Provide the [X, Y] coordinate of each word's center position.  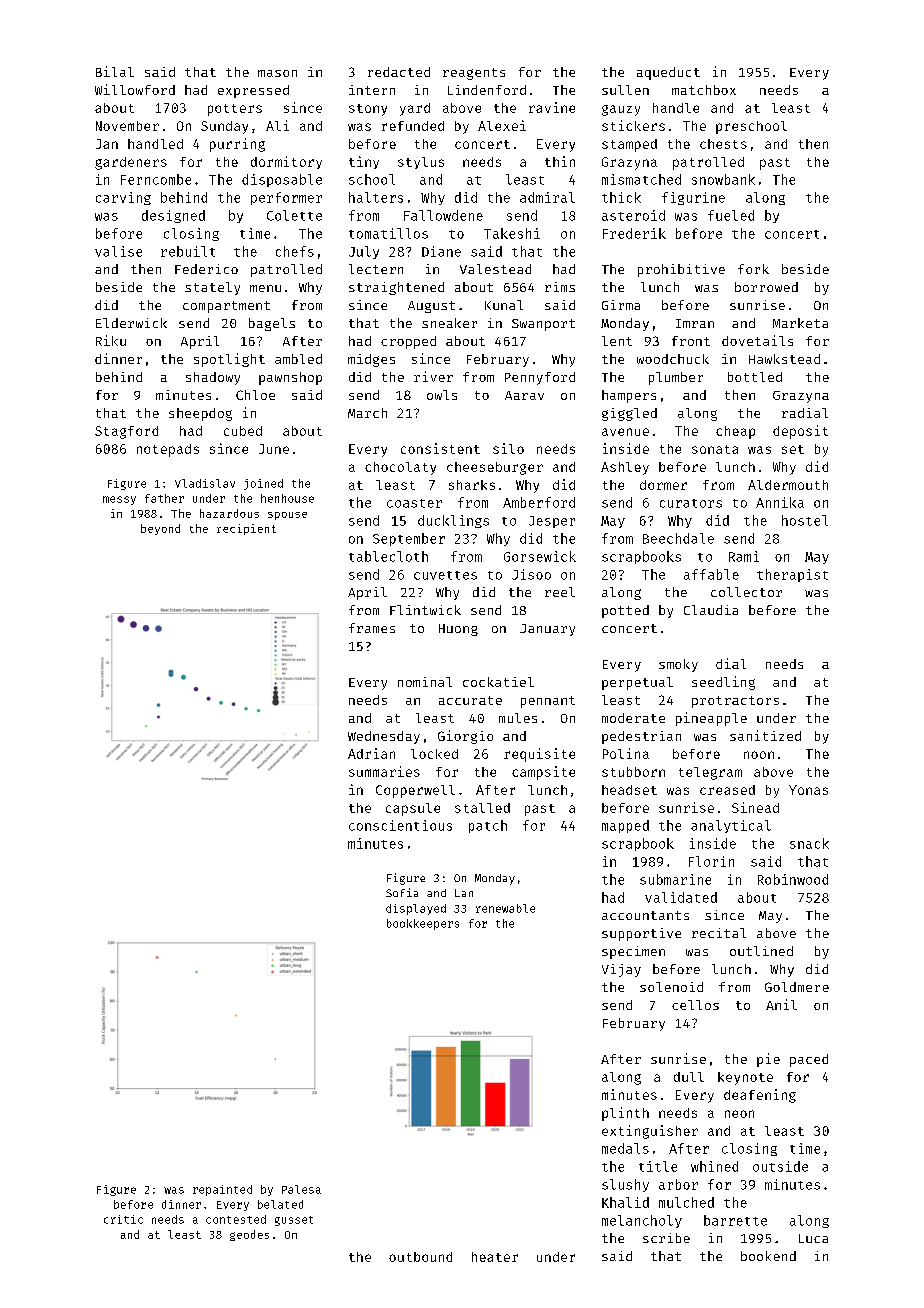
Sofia [402, 892]
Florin [711, 861]
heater [495, 1257]
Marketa [800, 323]
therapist [792, 575]
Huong [458, 630]
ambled [298, 359]
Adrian [371, 753]
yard [415, 109]
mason [277, 73]
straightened [396, 288]
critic [123, 1219]
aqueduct [668, 73]
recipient [246, 529]
